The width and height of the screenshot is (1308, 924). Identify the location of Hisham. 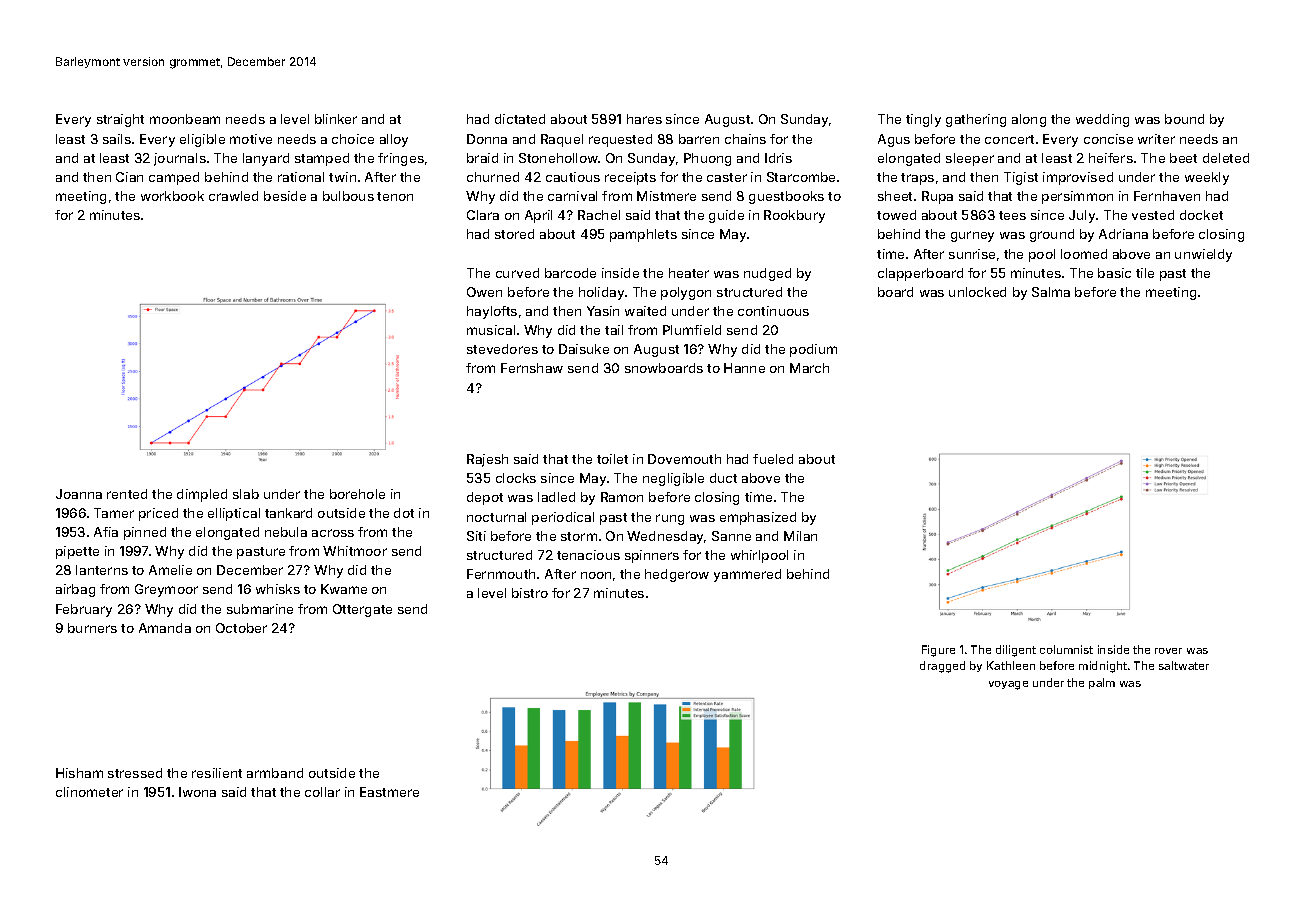
(79, 773).
